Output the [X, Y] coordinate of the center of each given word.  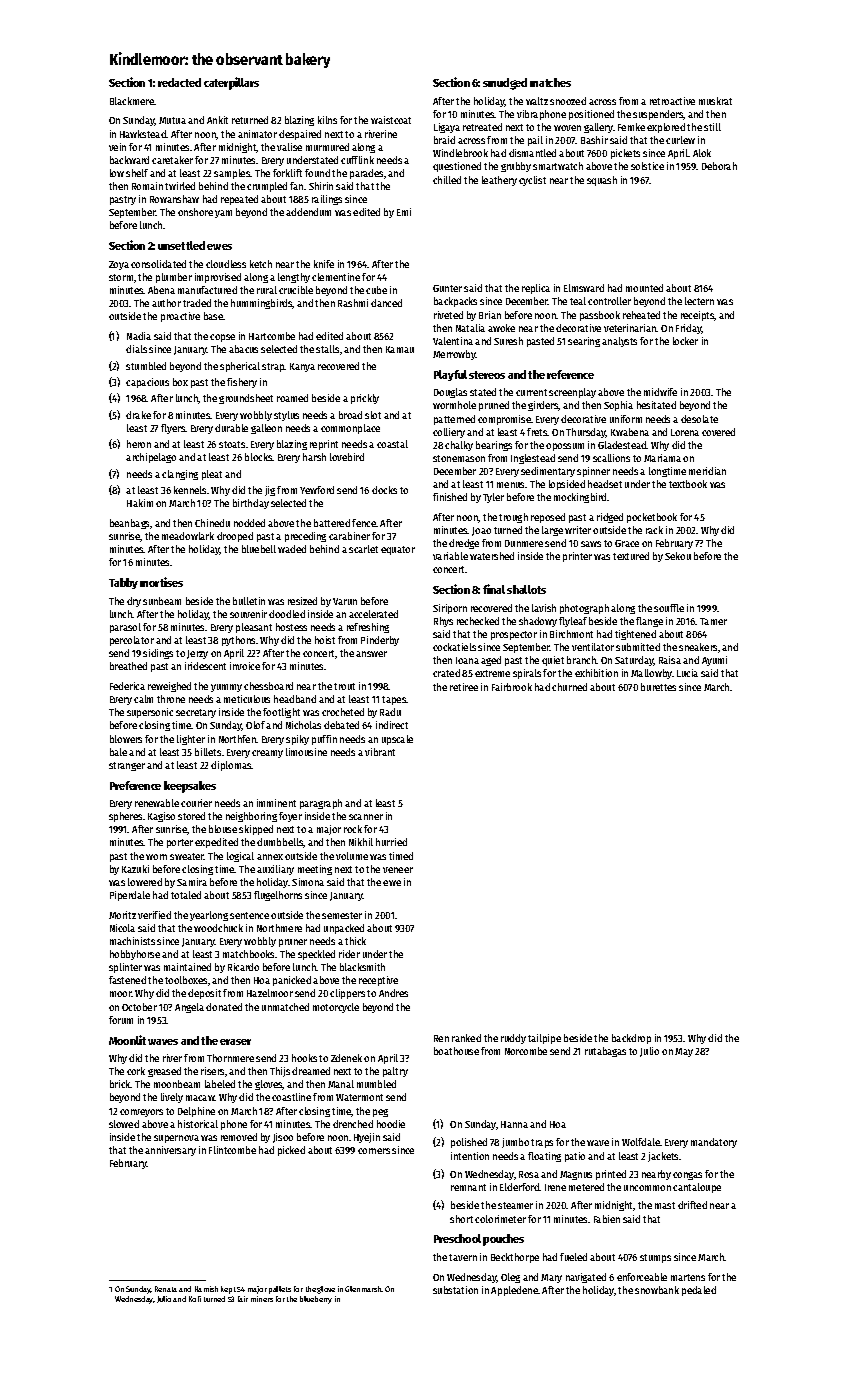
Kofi [195, 1299]
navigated [586, 1278]
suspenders [658, 115]
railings [327, 200]
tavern [463, 1257]
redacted [179, 82]
